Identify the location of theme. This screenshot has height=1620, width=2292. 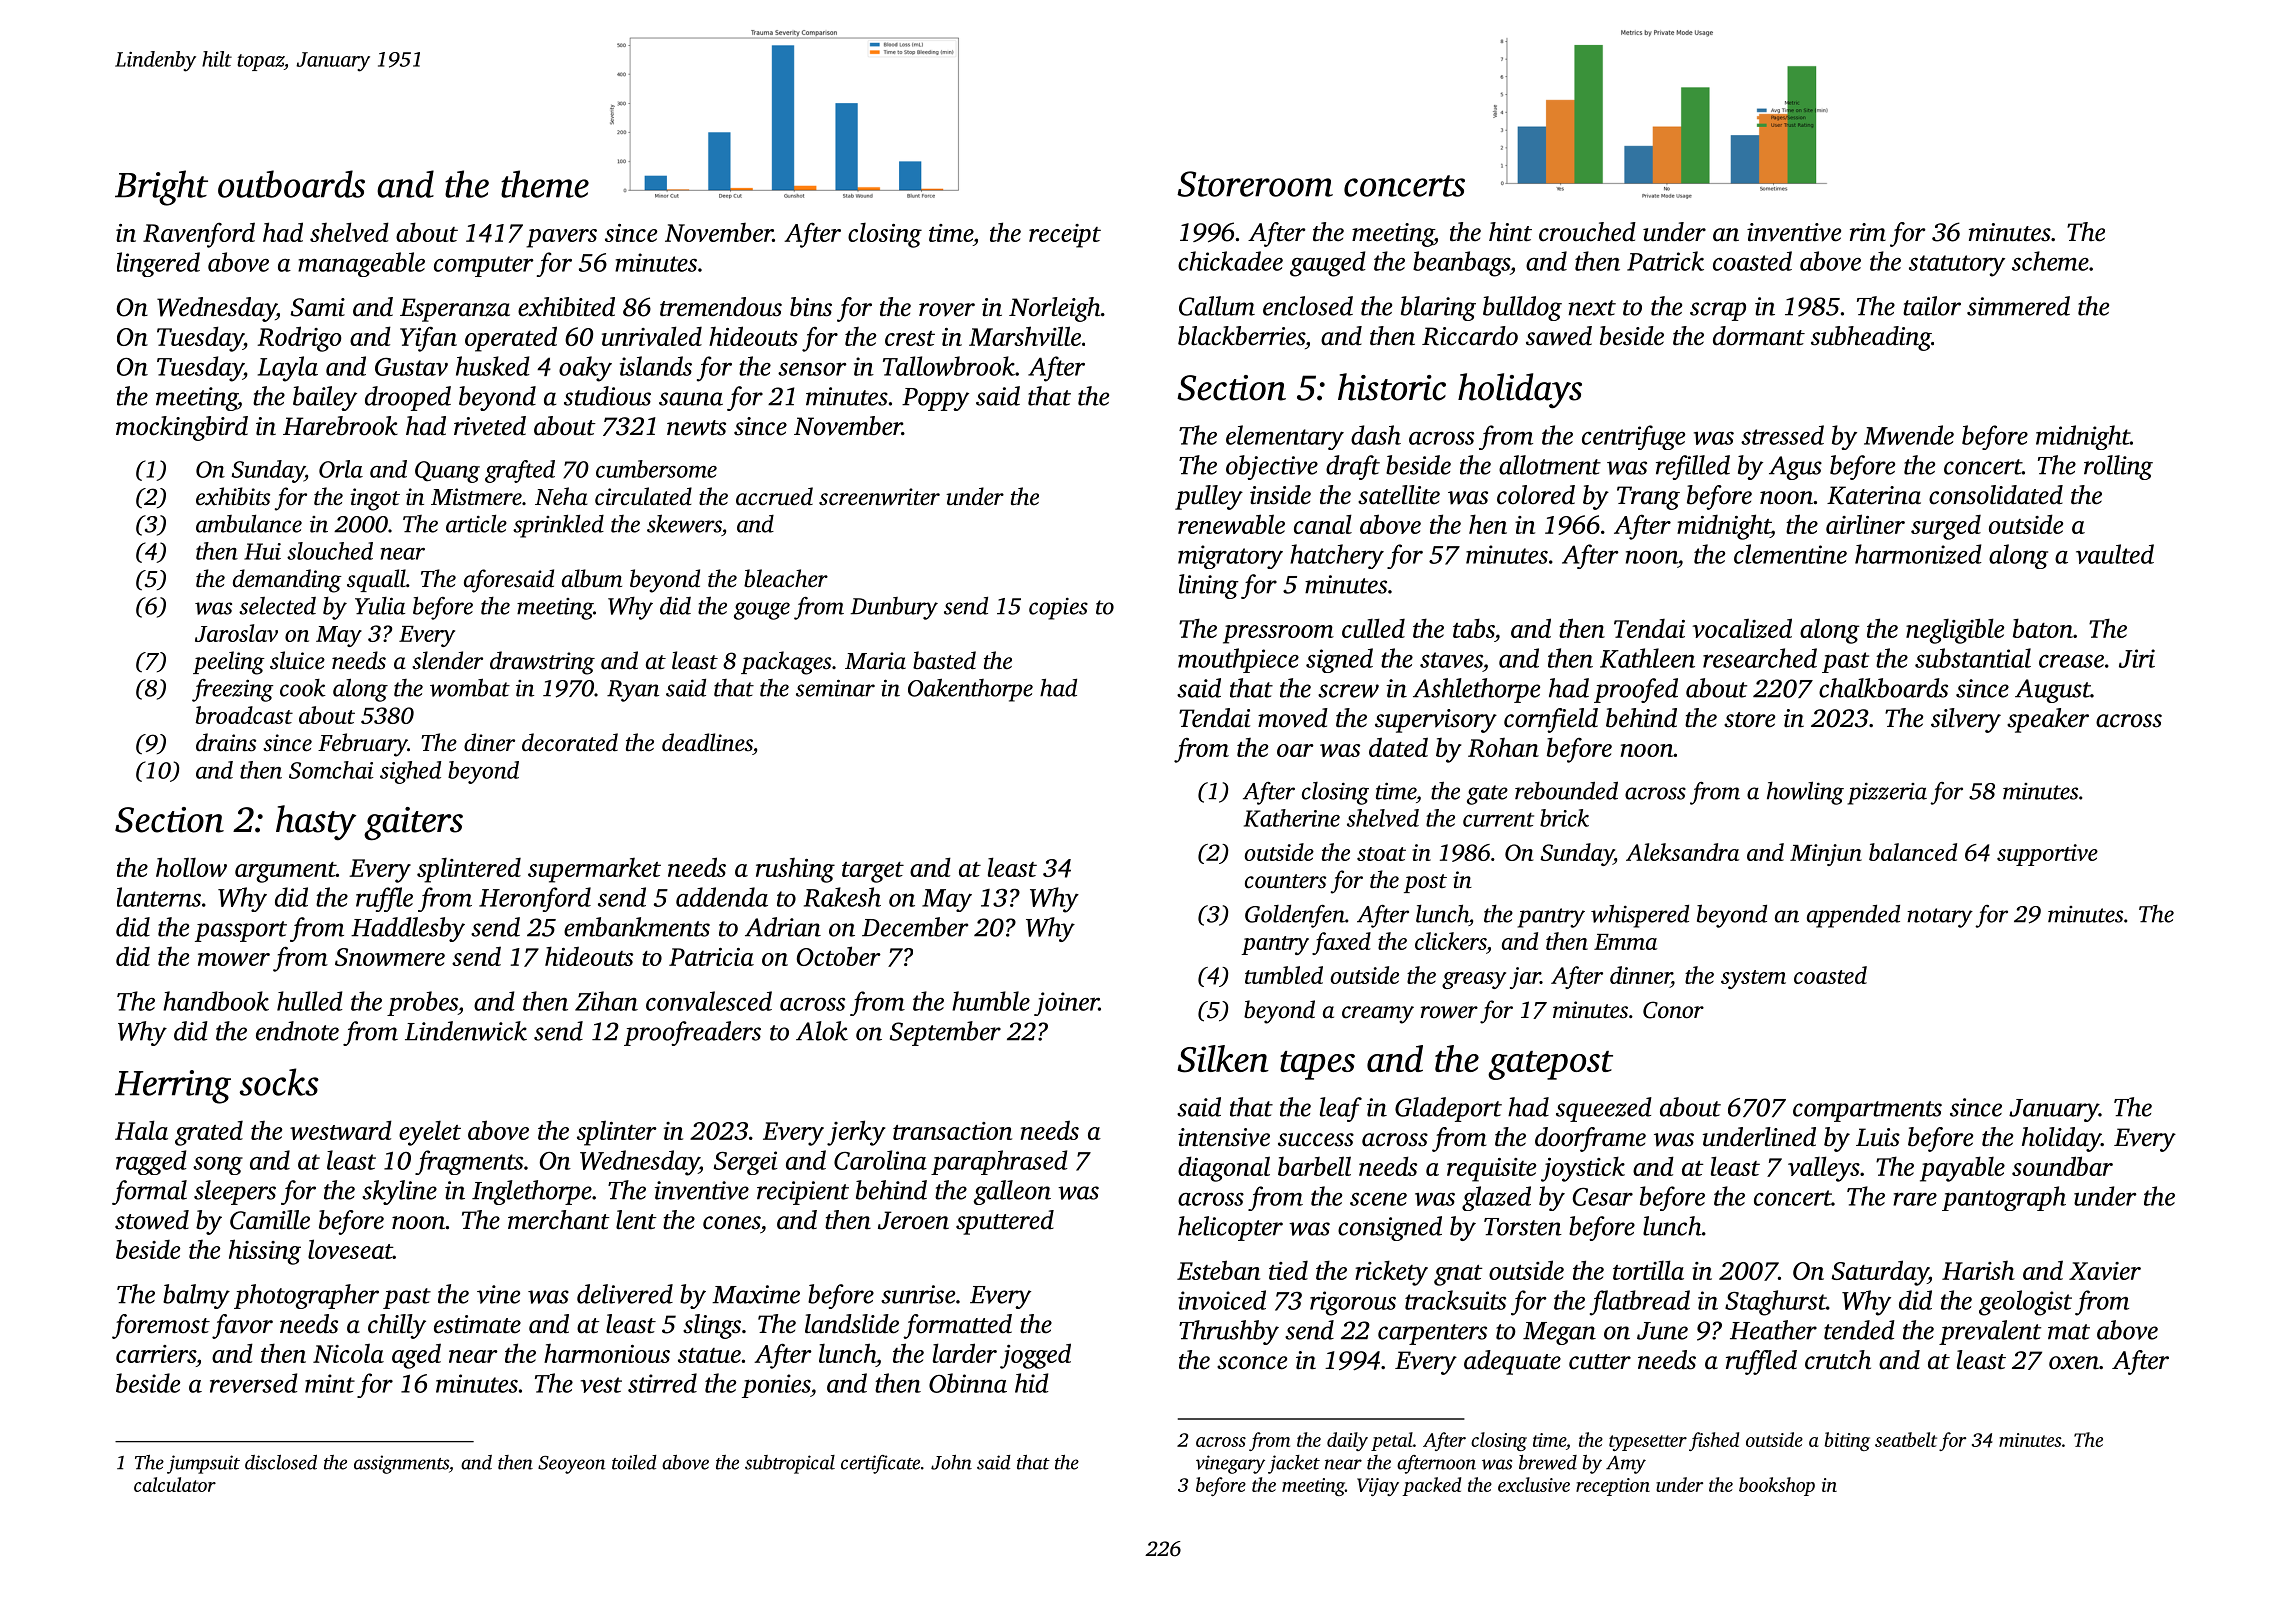
(545, 184).
